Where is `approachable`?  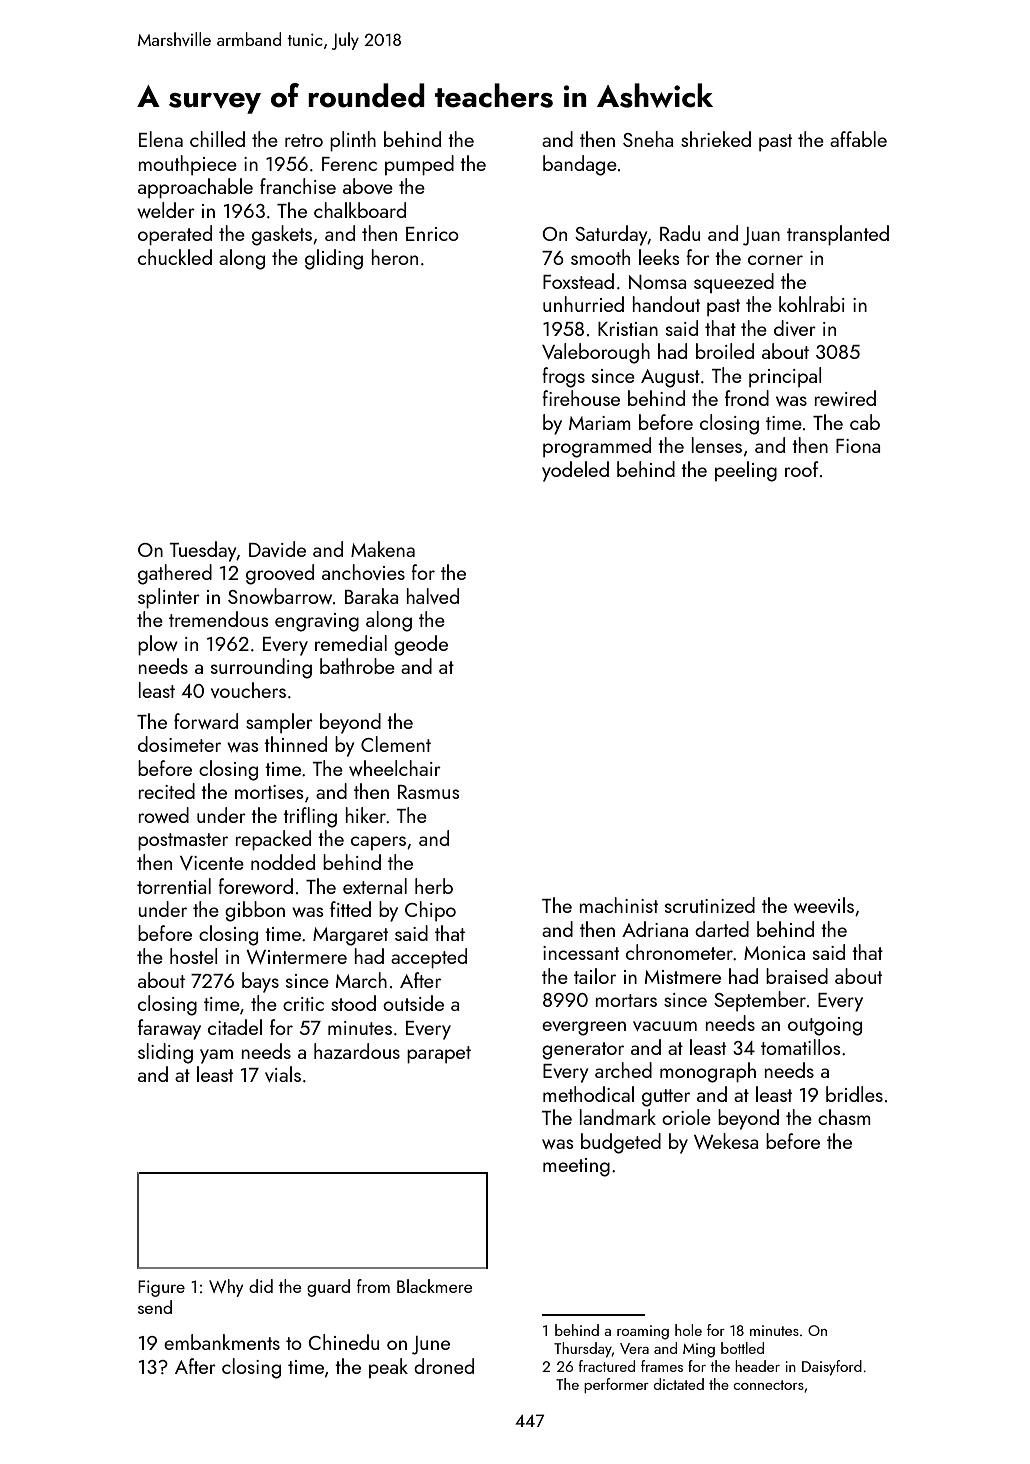 approachable is located at coordinates (195, 188).
